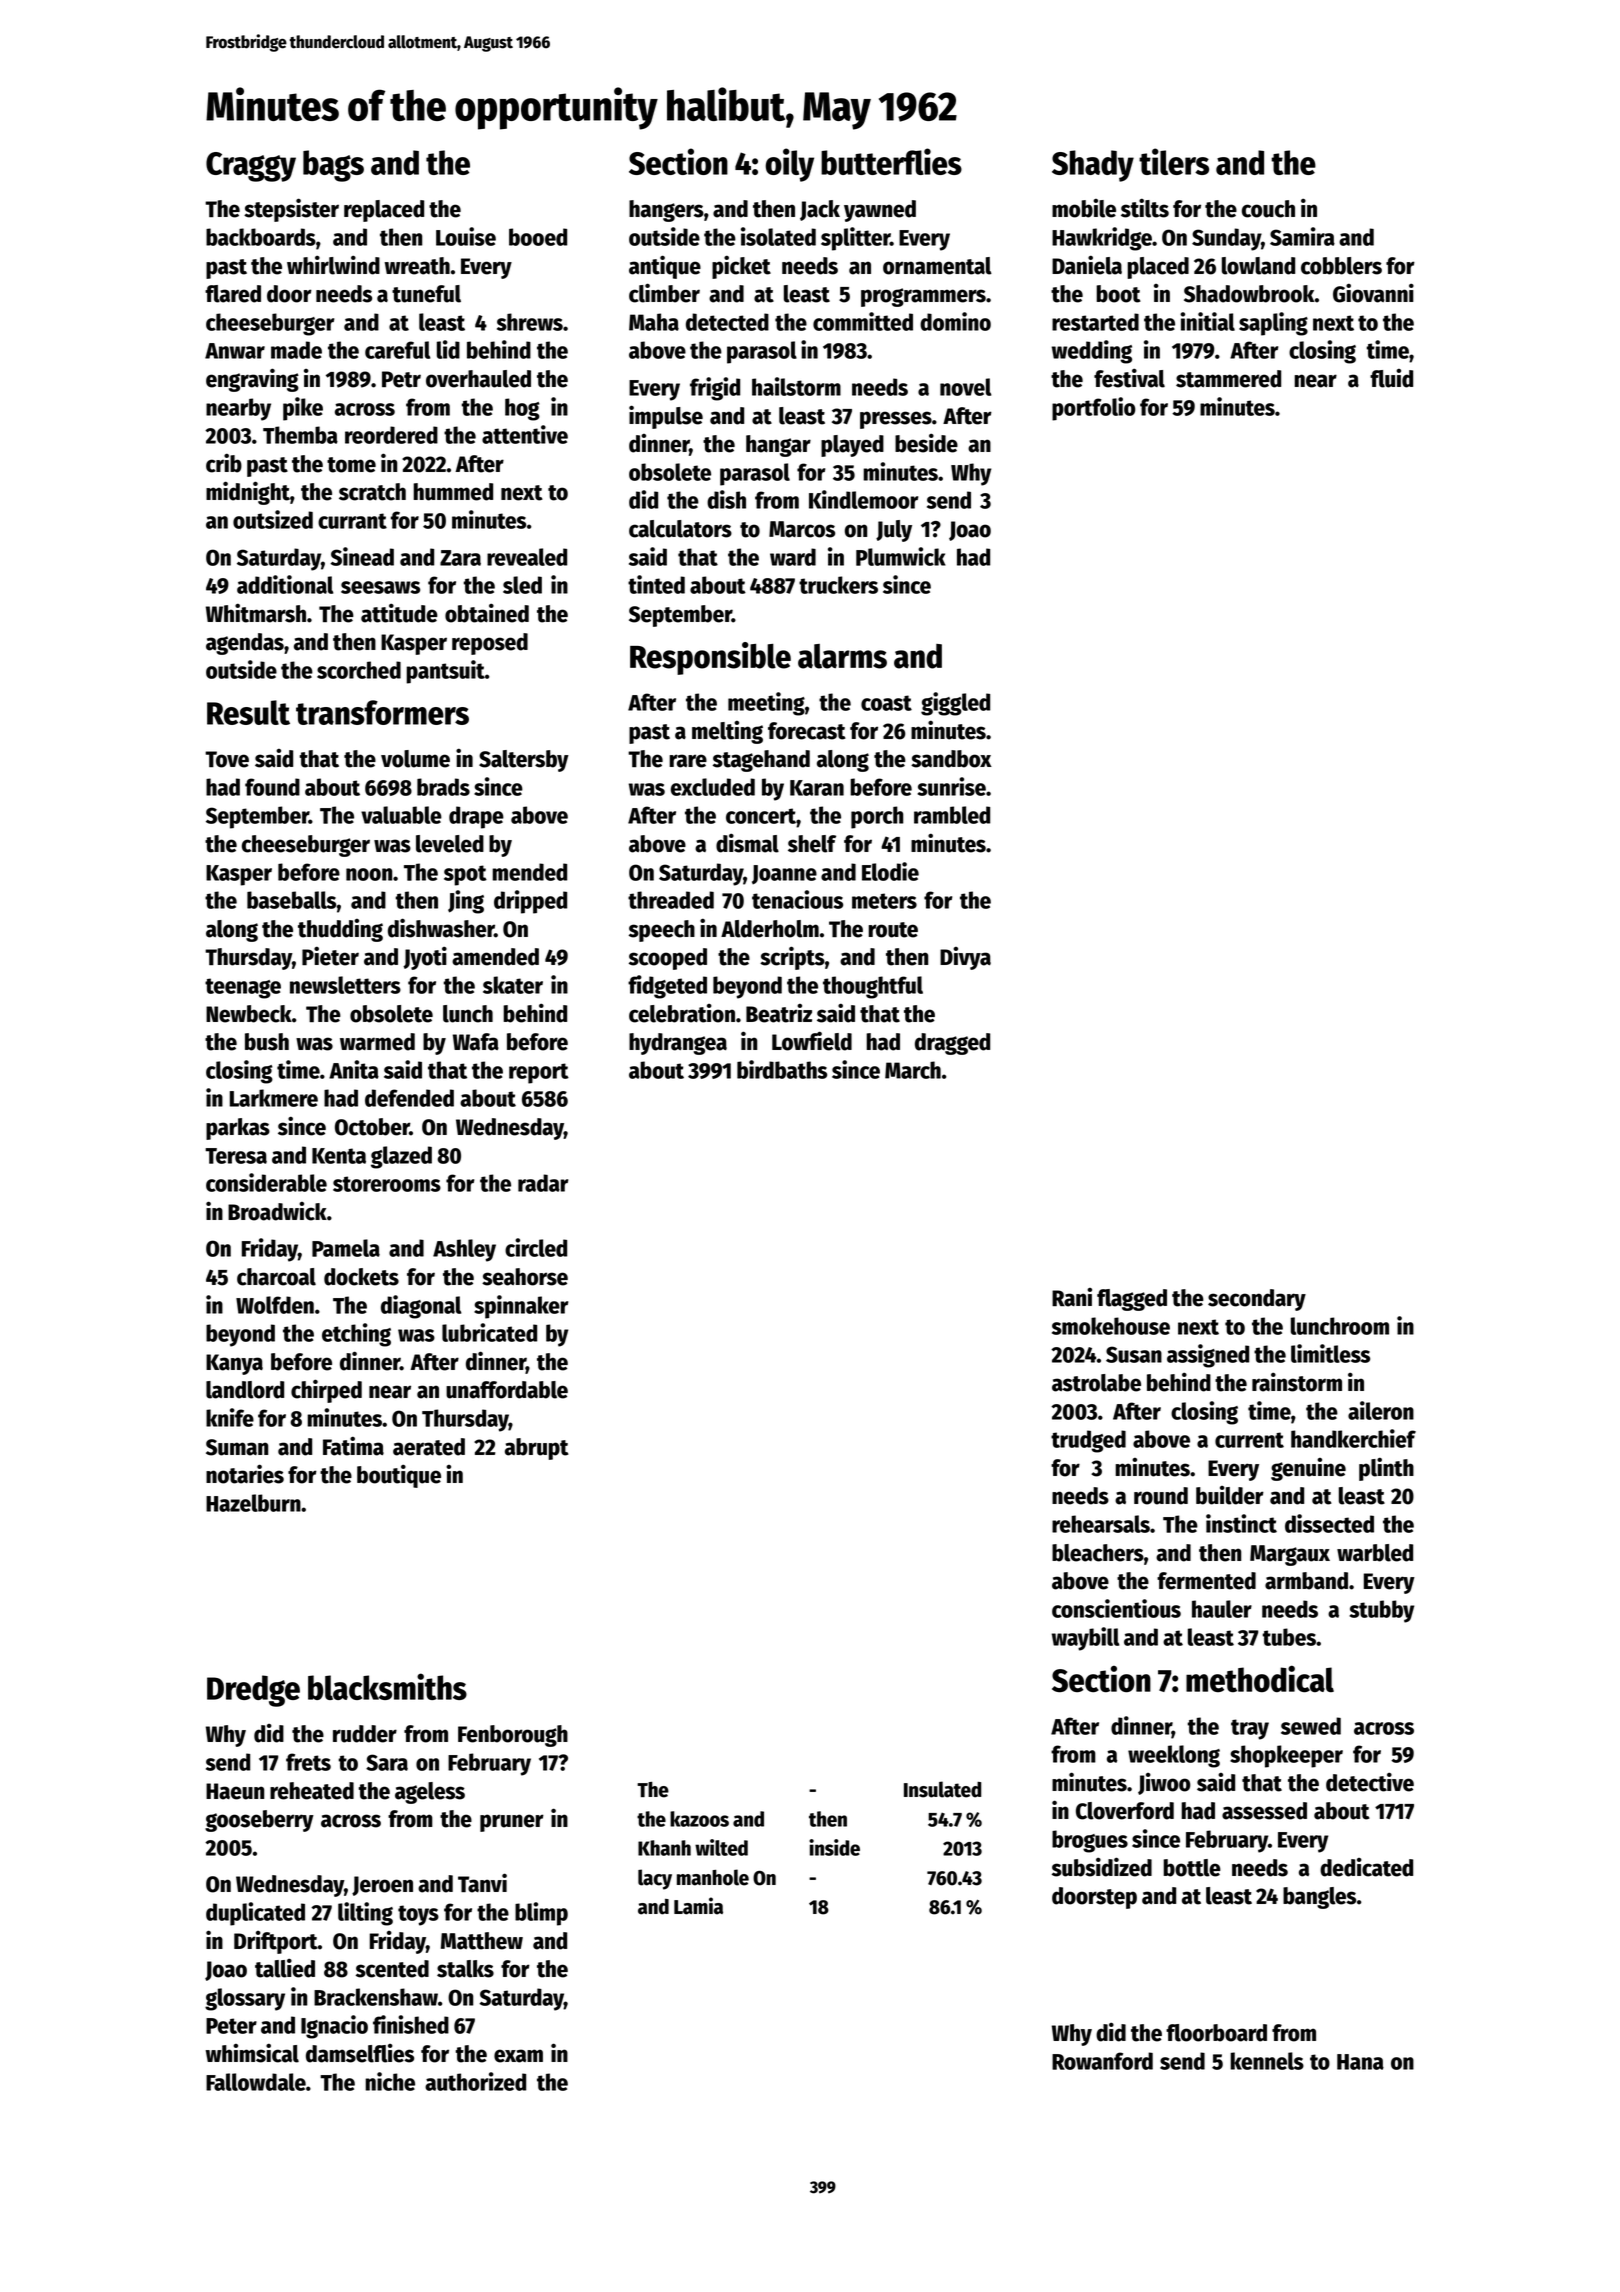  I want to click on oily, so click(790, 165).
